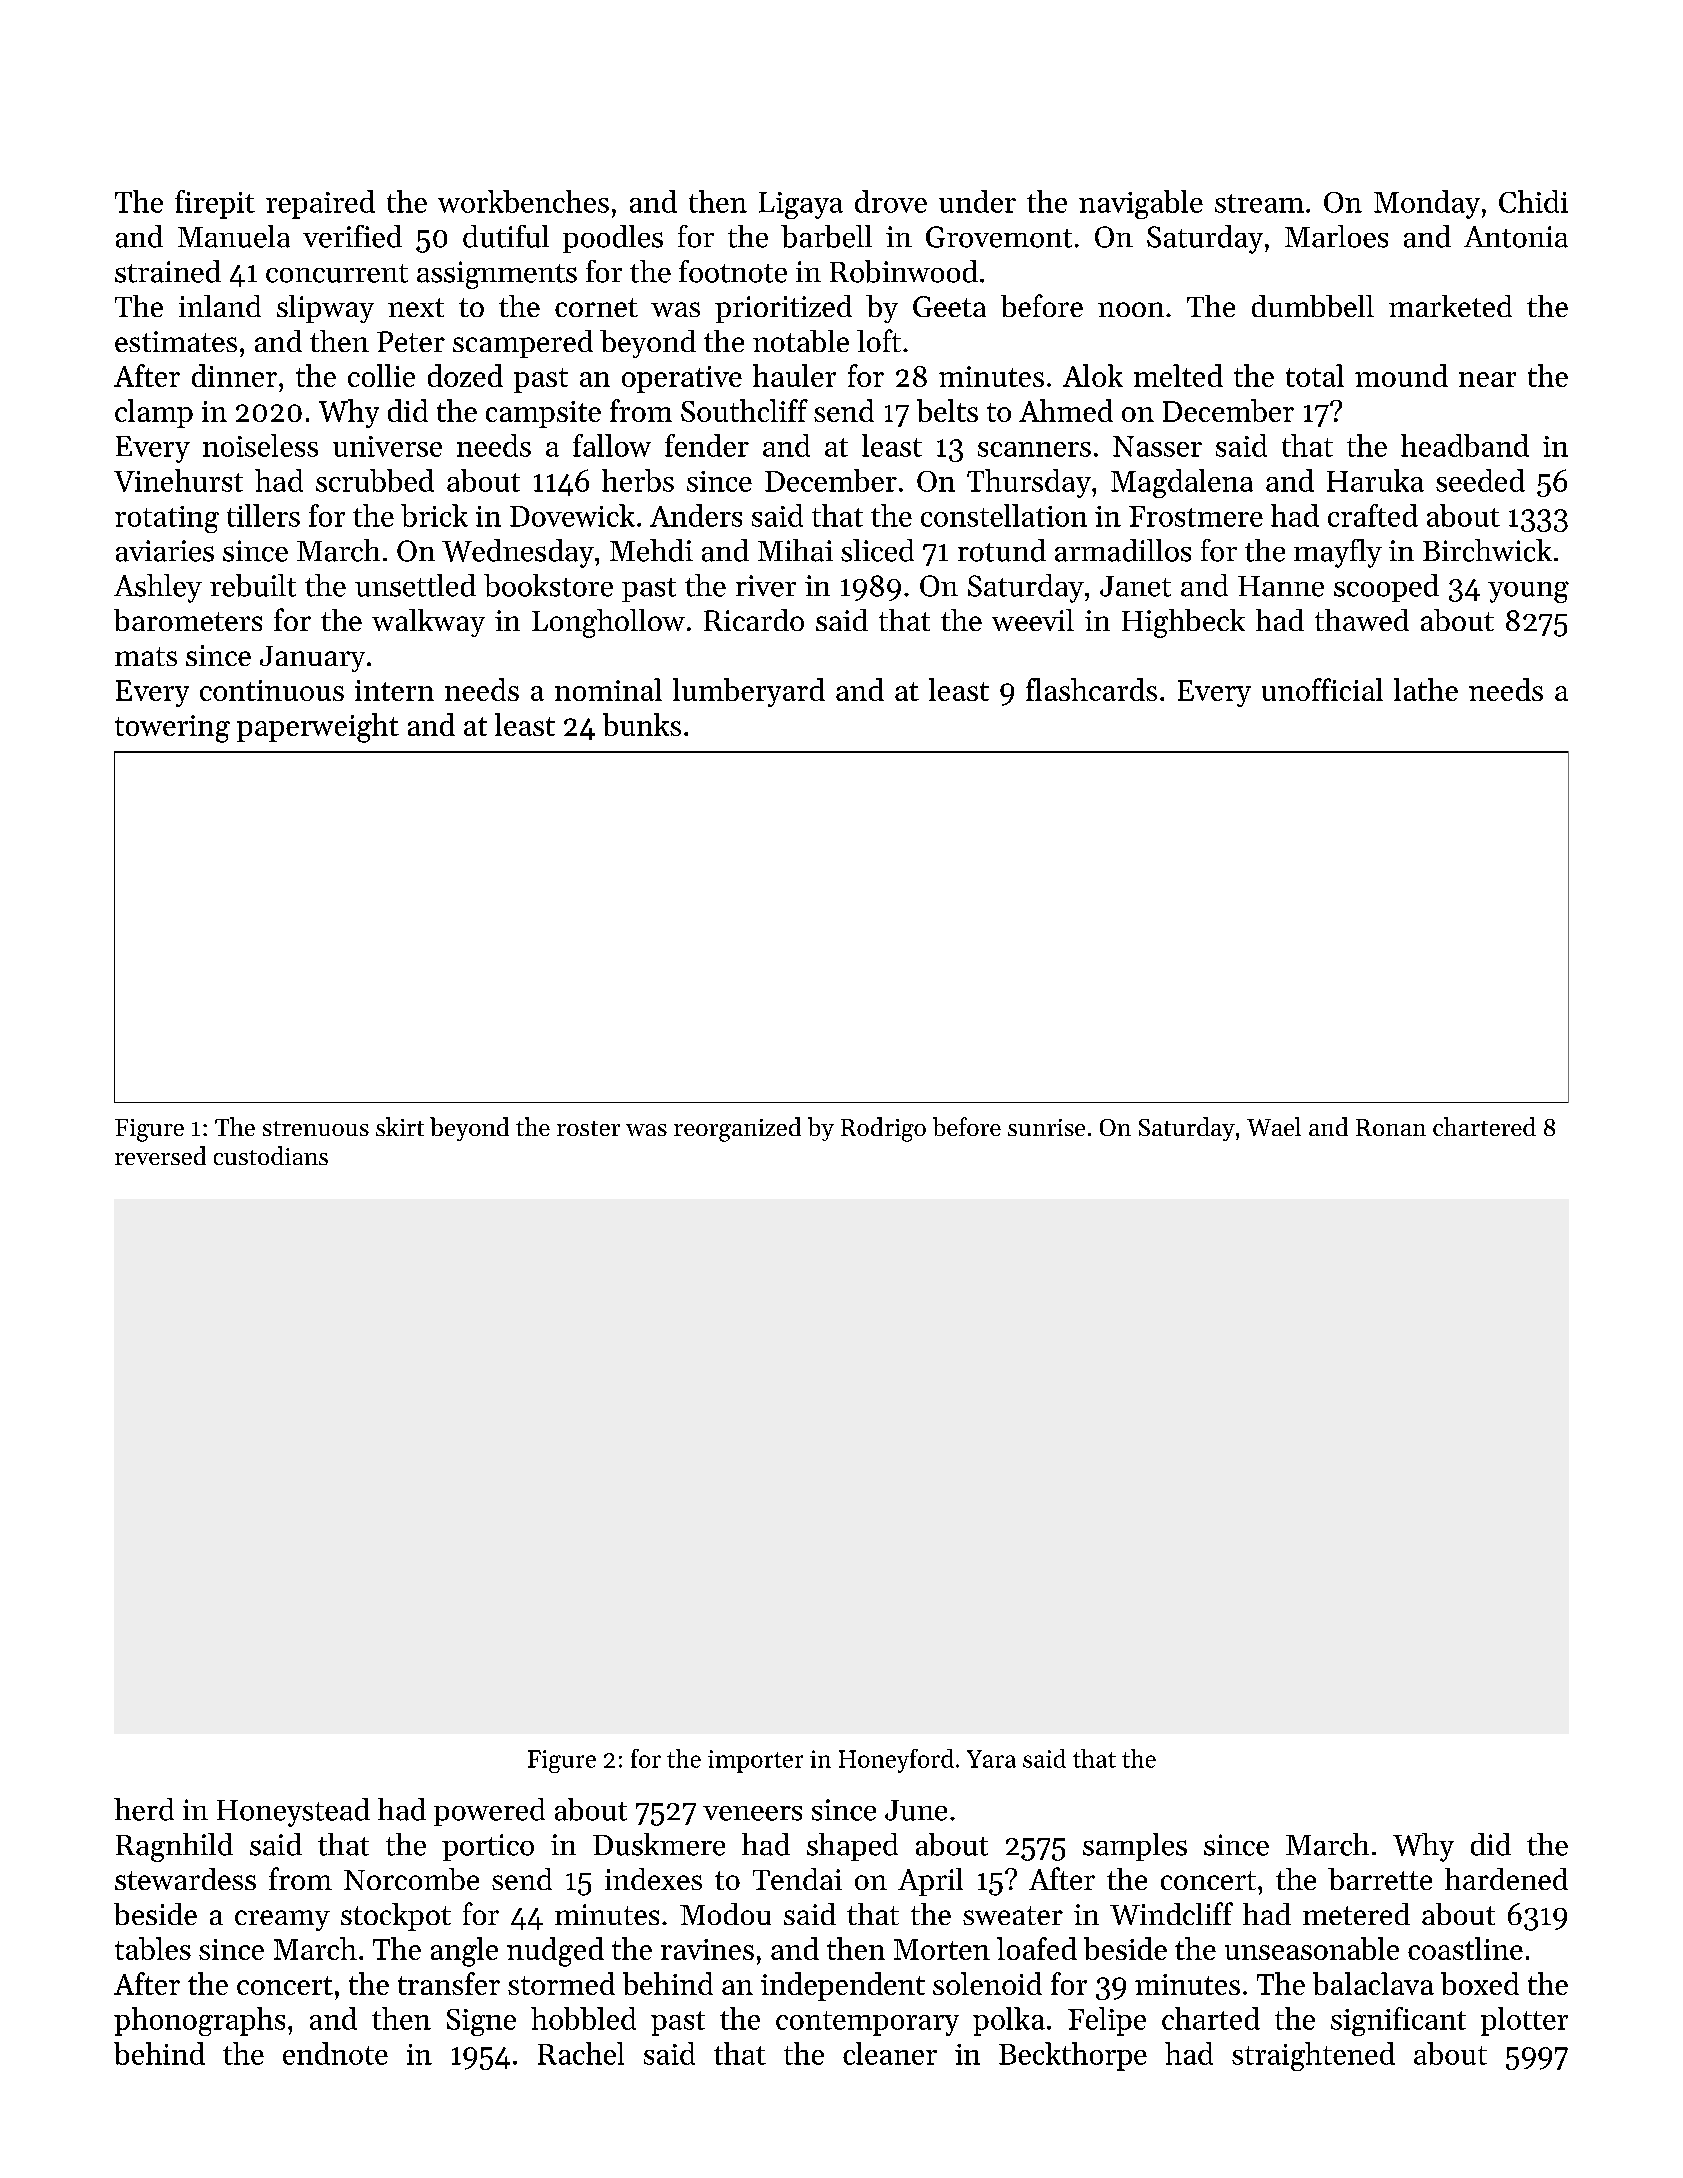  Describe the element at coordinates (215, 204) in the image. I see `firepit` at that location.
